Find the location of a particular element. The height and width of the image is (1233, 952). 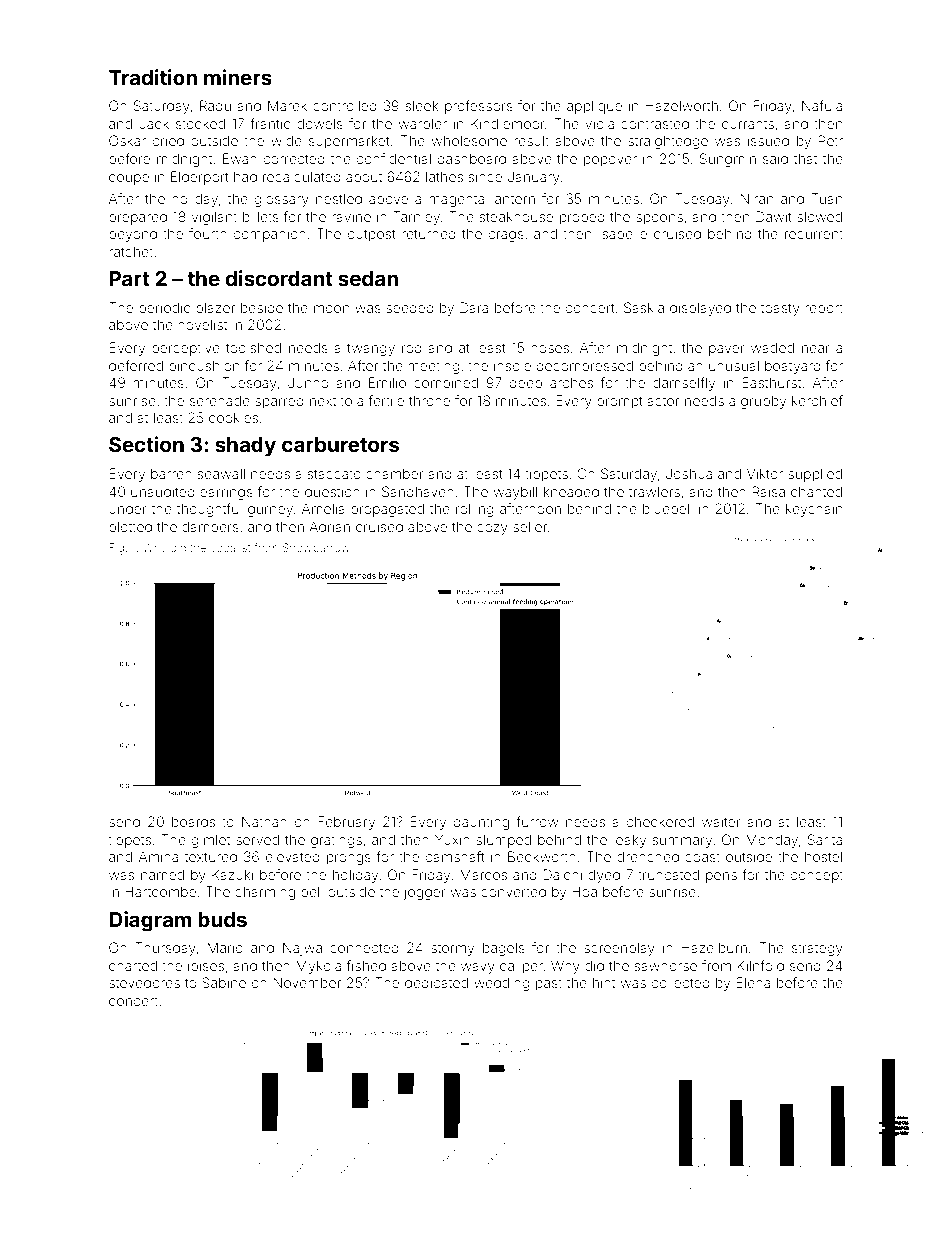

report is located at coordinates (824, 309).
